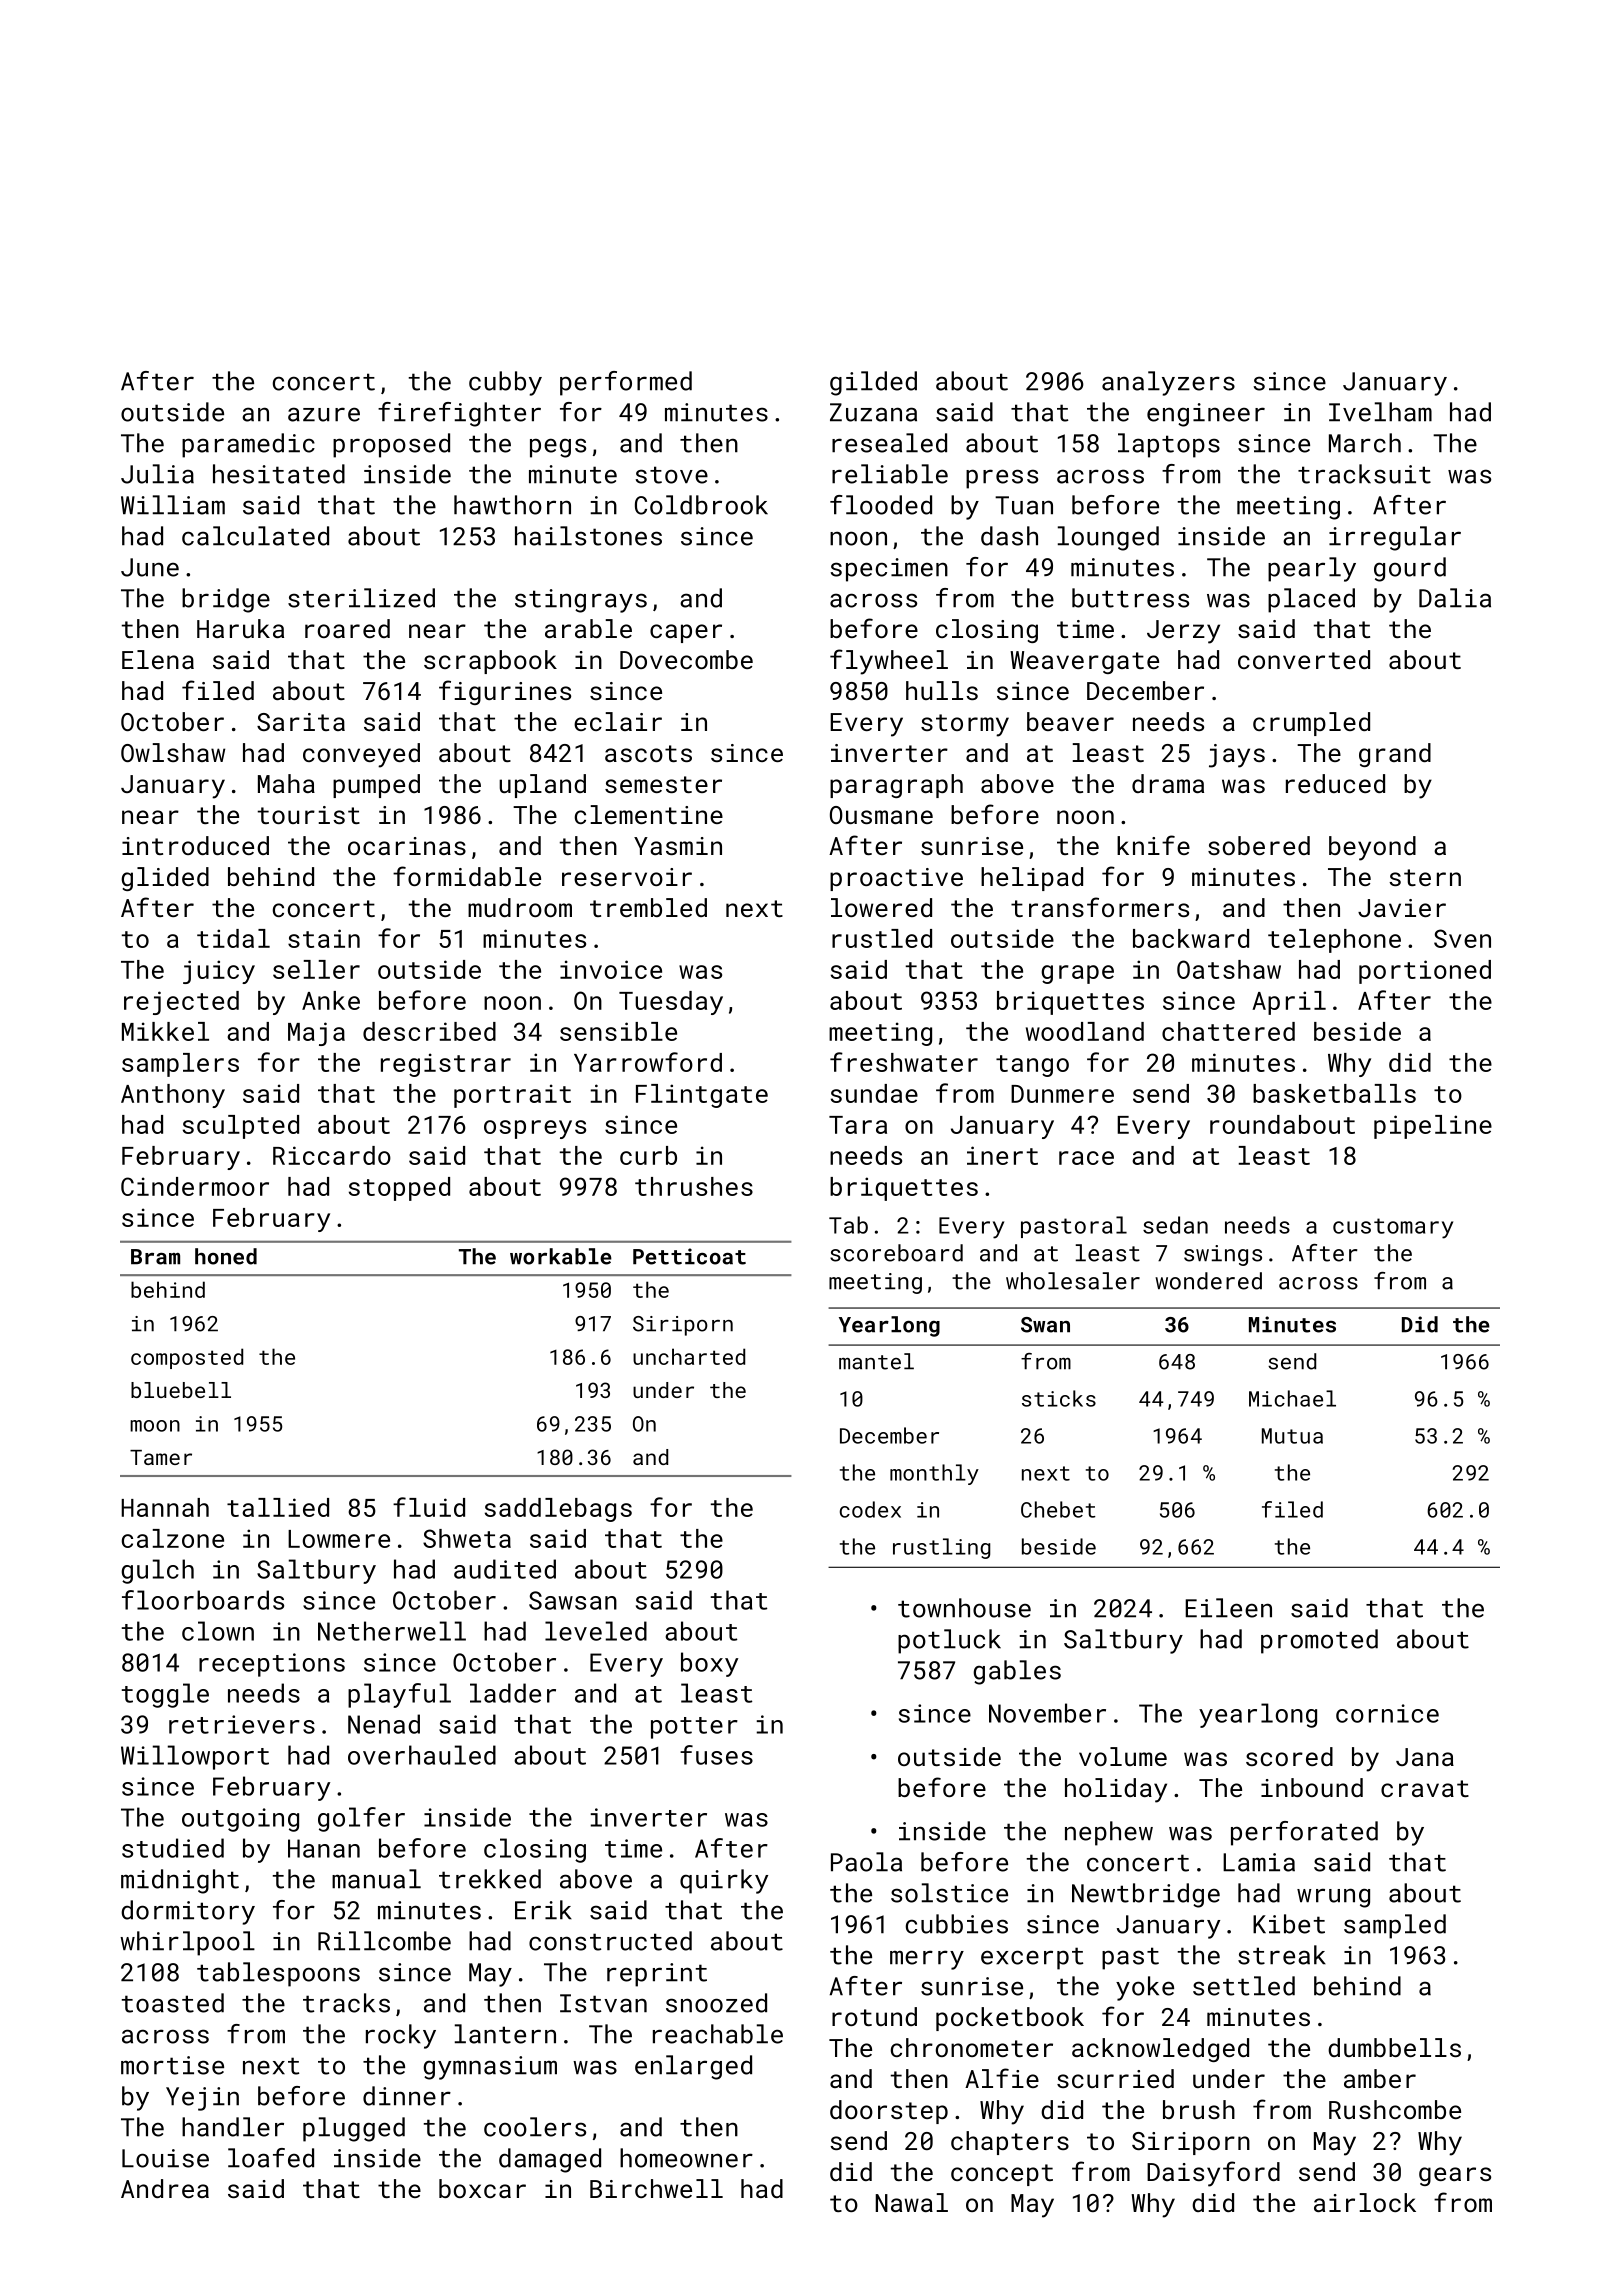 The height and width of the document is (2292, 1620). What do you see at coordinates (1168, 783) in the document?
I see `drama` at bounding box center [1168, 783].
